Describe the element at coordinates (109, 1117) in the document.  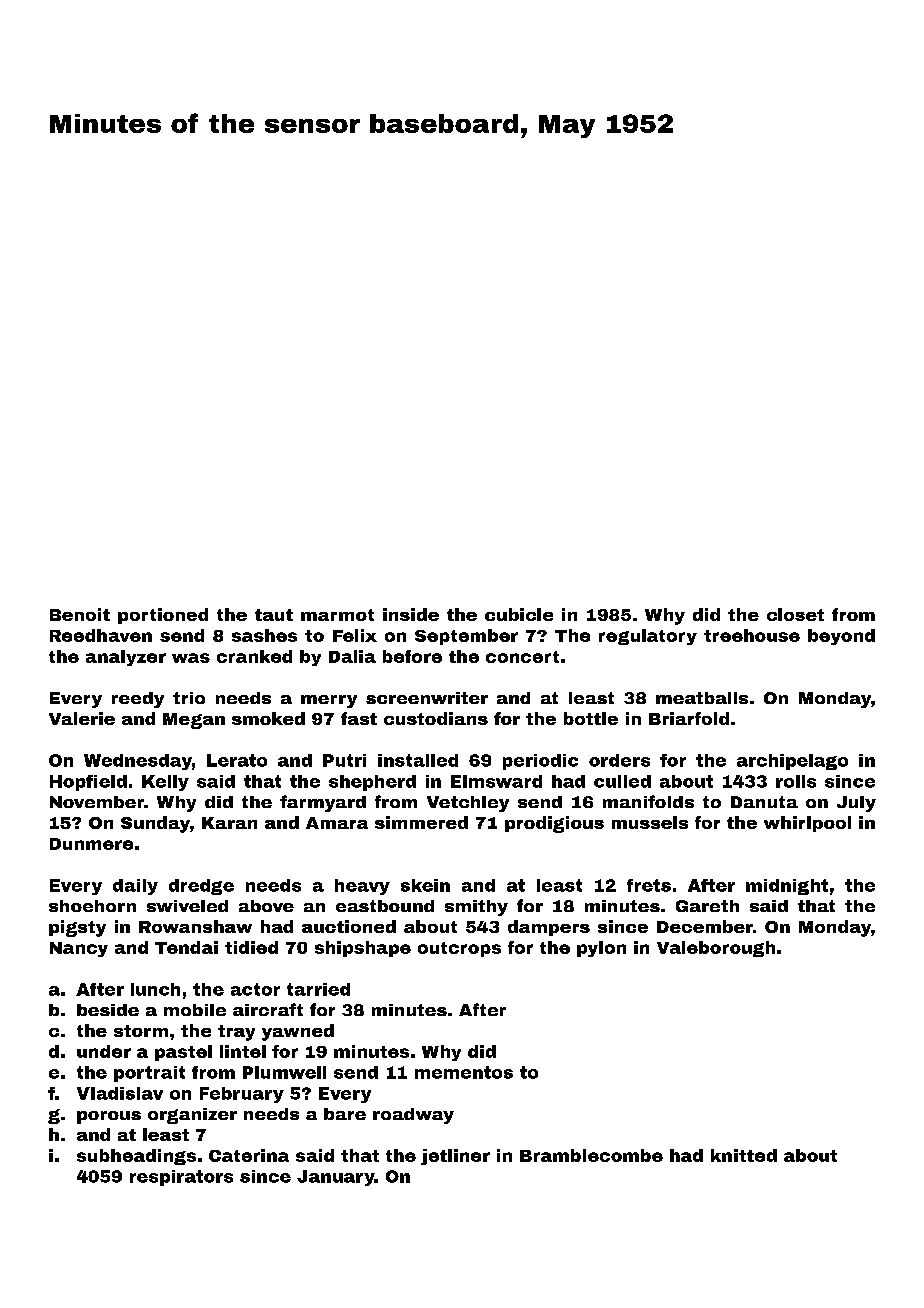
I see `porous` at that location.
